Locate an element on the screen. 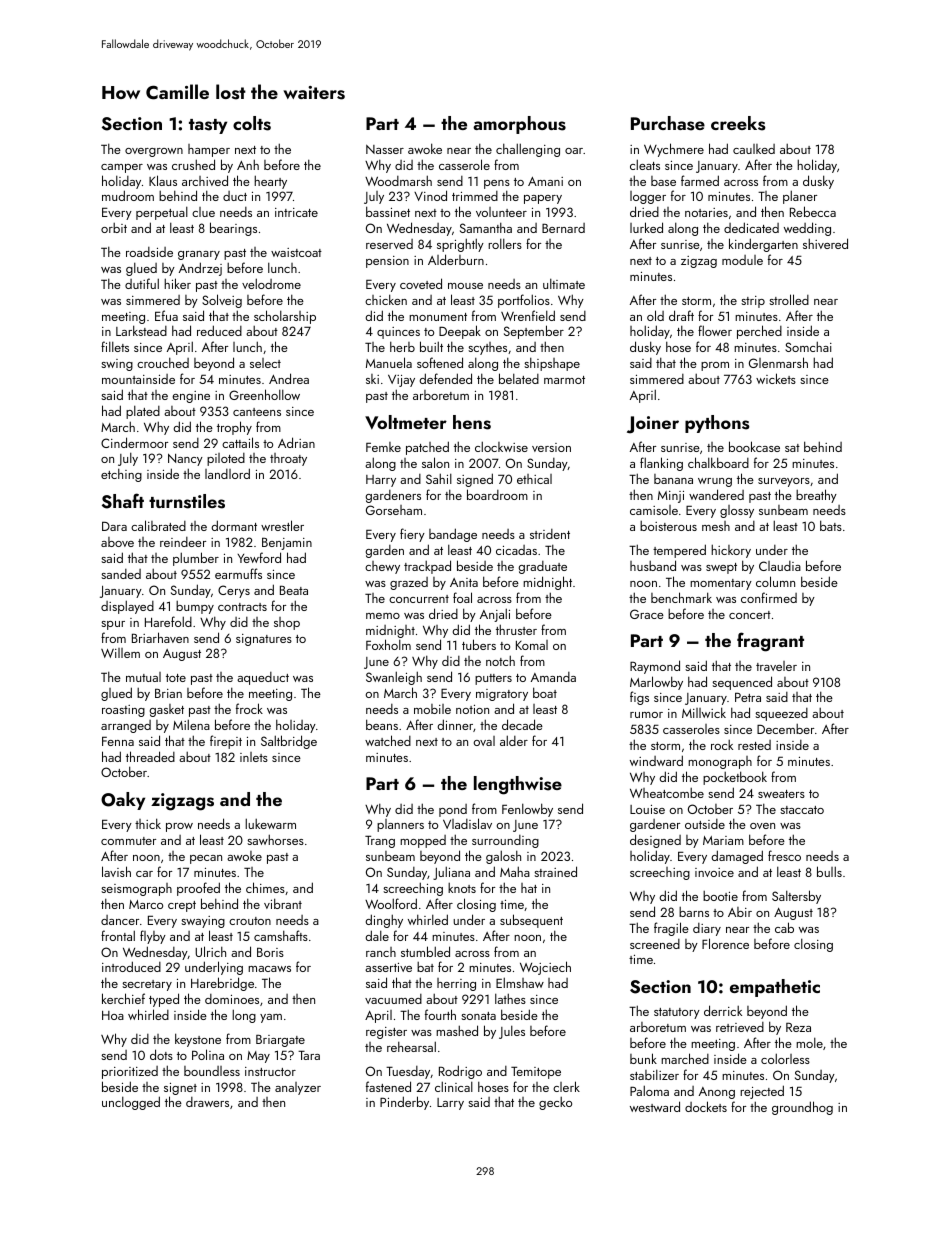 This screenshot has width=952, height=1233. creeks is located at coordinates (738, 123).
